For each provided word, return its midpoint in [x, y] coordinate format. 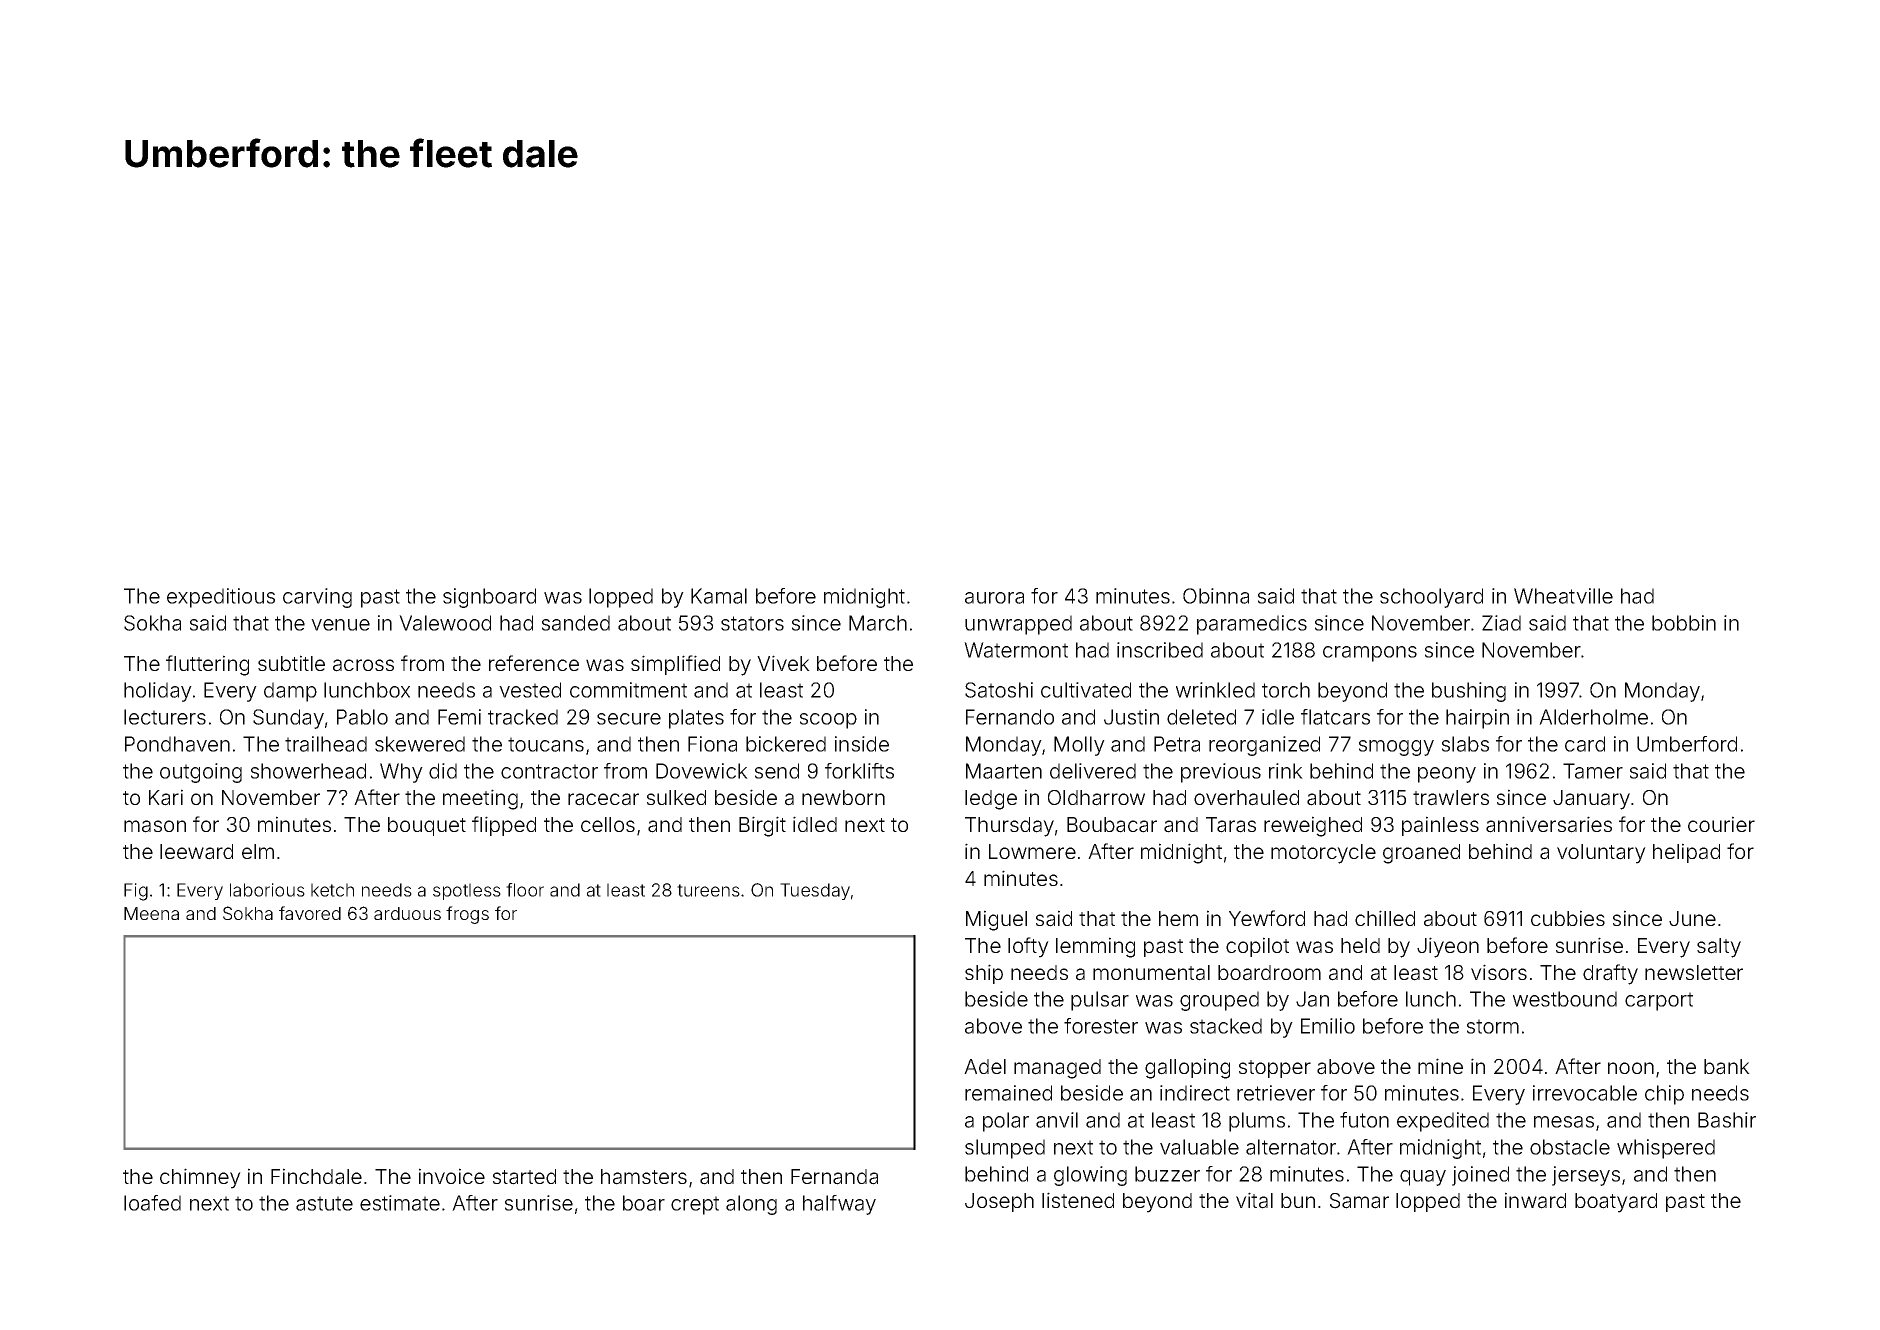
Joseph [999, 1202]
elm [258, 851]
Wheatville [1563, 596]
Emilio [1328, 1026]
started [524, 1177]
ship [984, 974]
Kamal [719, 596]
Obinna [1216, 596]
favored [310, 913]
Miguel [996, 920]
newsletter [1694, 972]
